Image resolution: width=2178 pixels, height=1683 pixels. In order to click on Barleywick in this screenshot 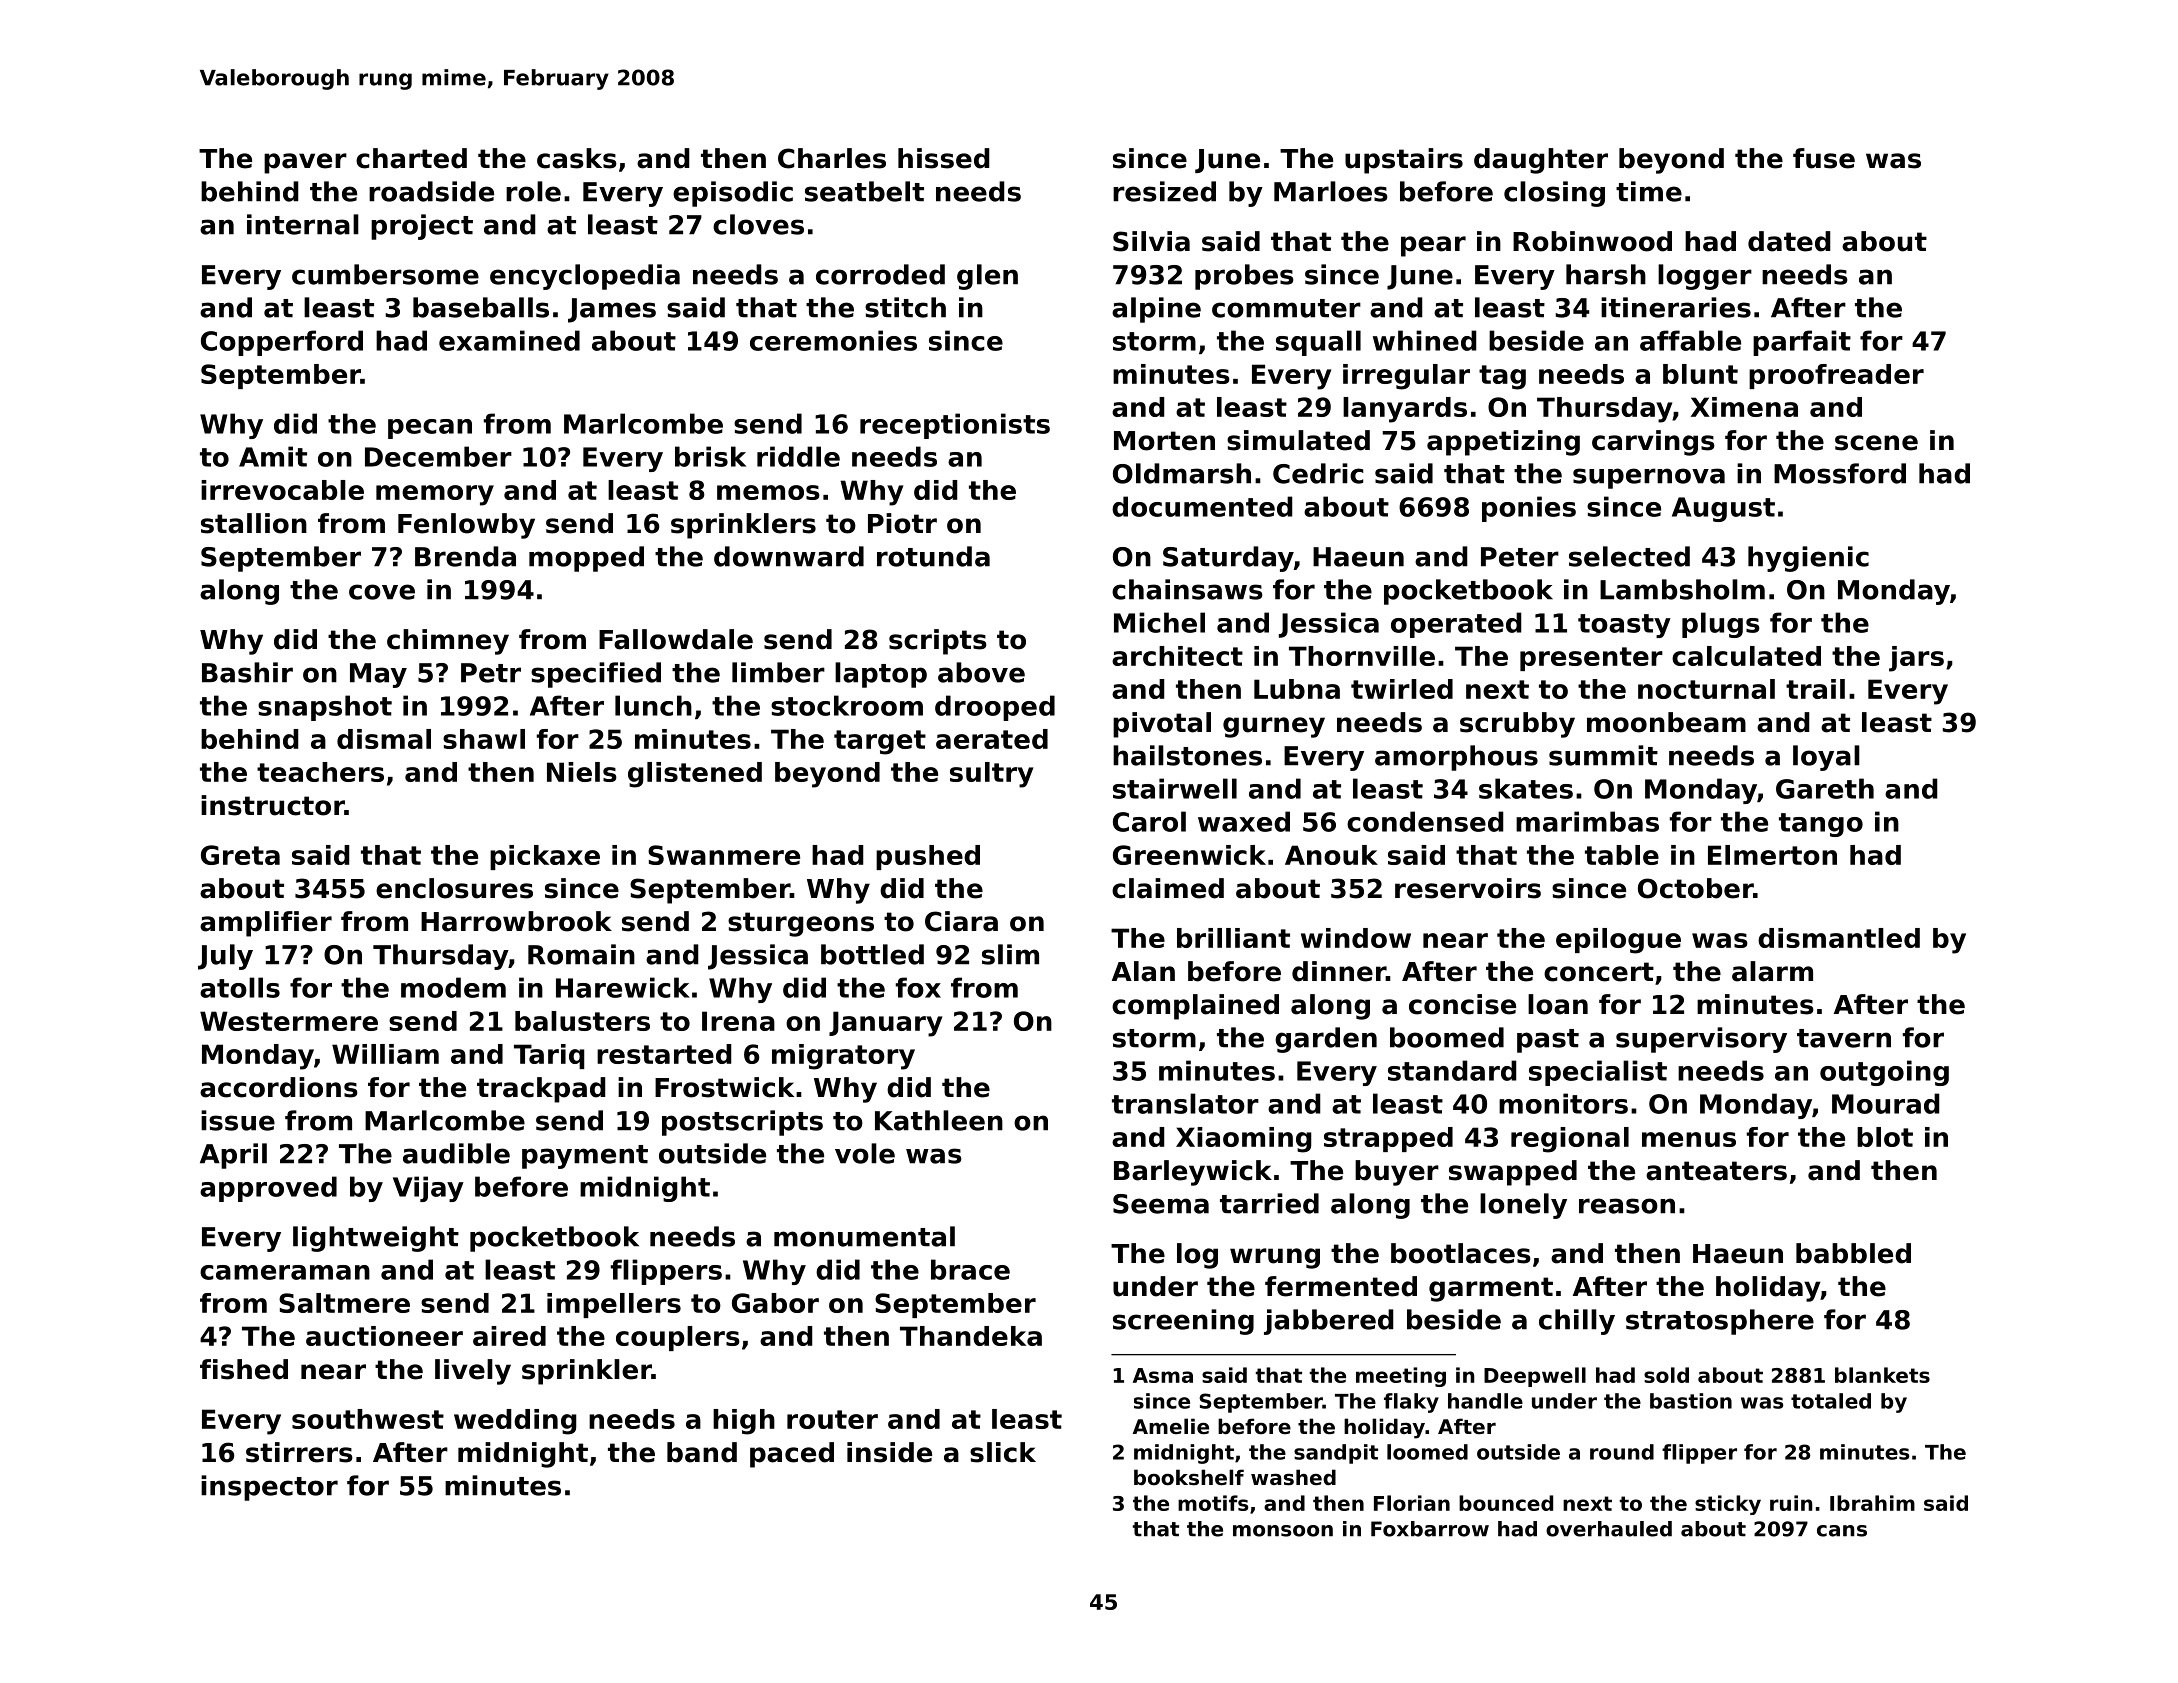, I will do `click(1193, 1173)`.
